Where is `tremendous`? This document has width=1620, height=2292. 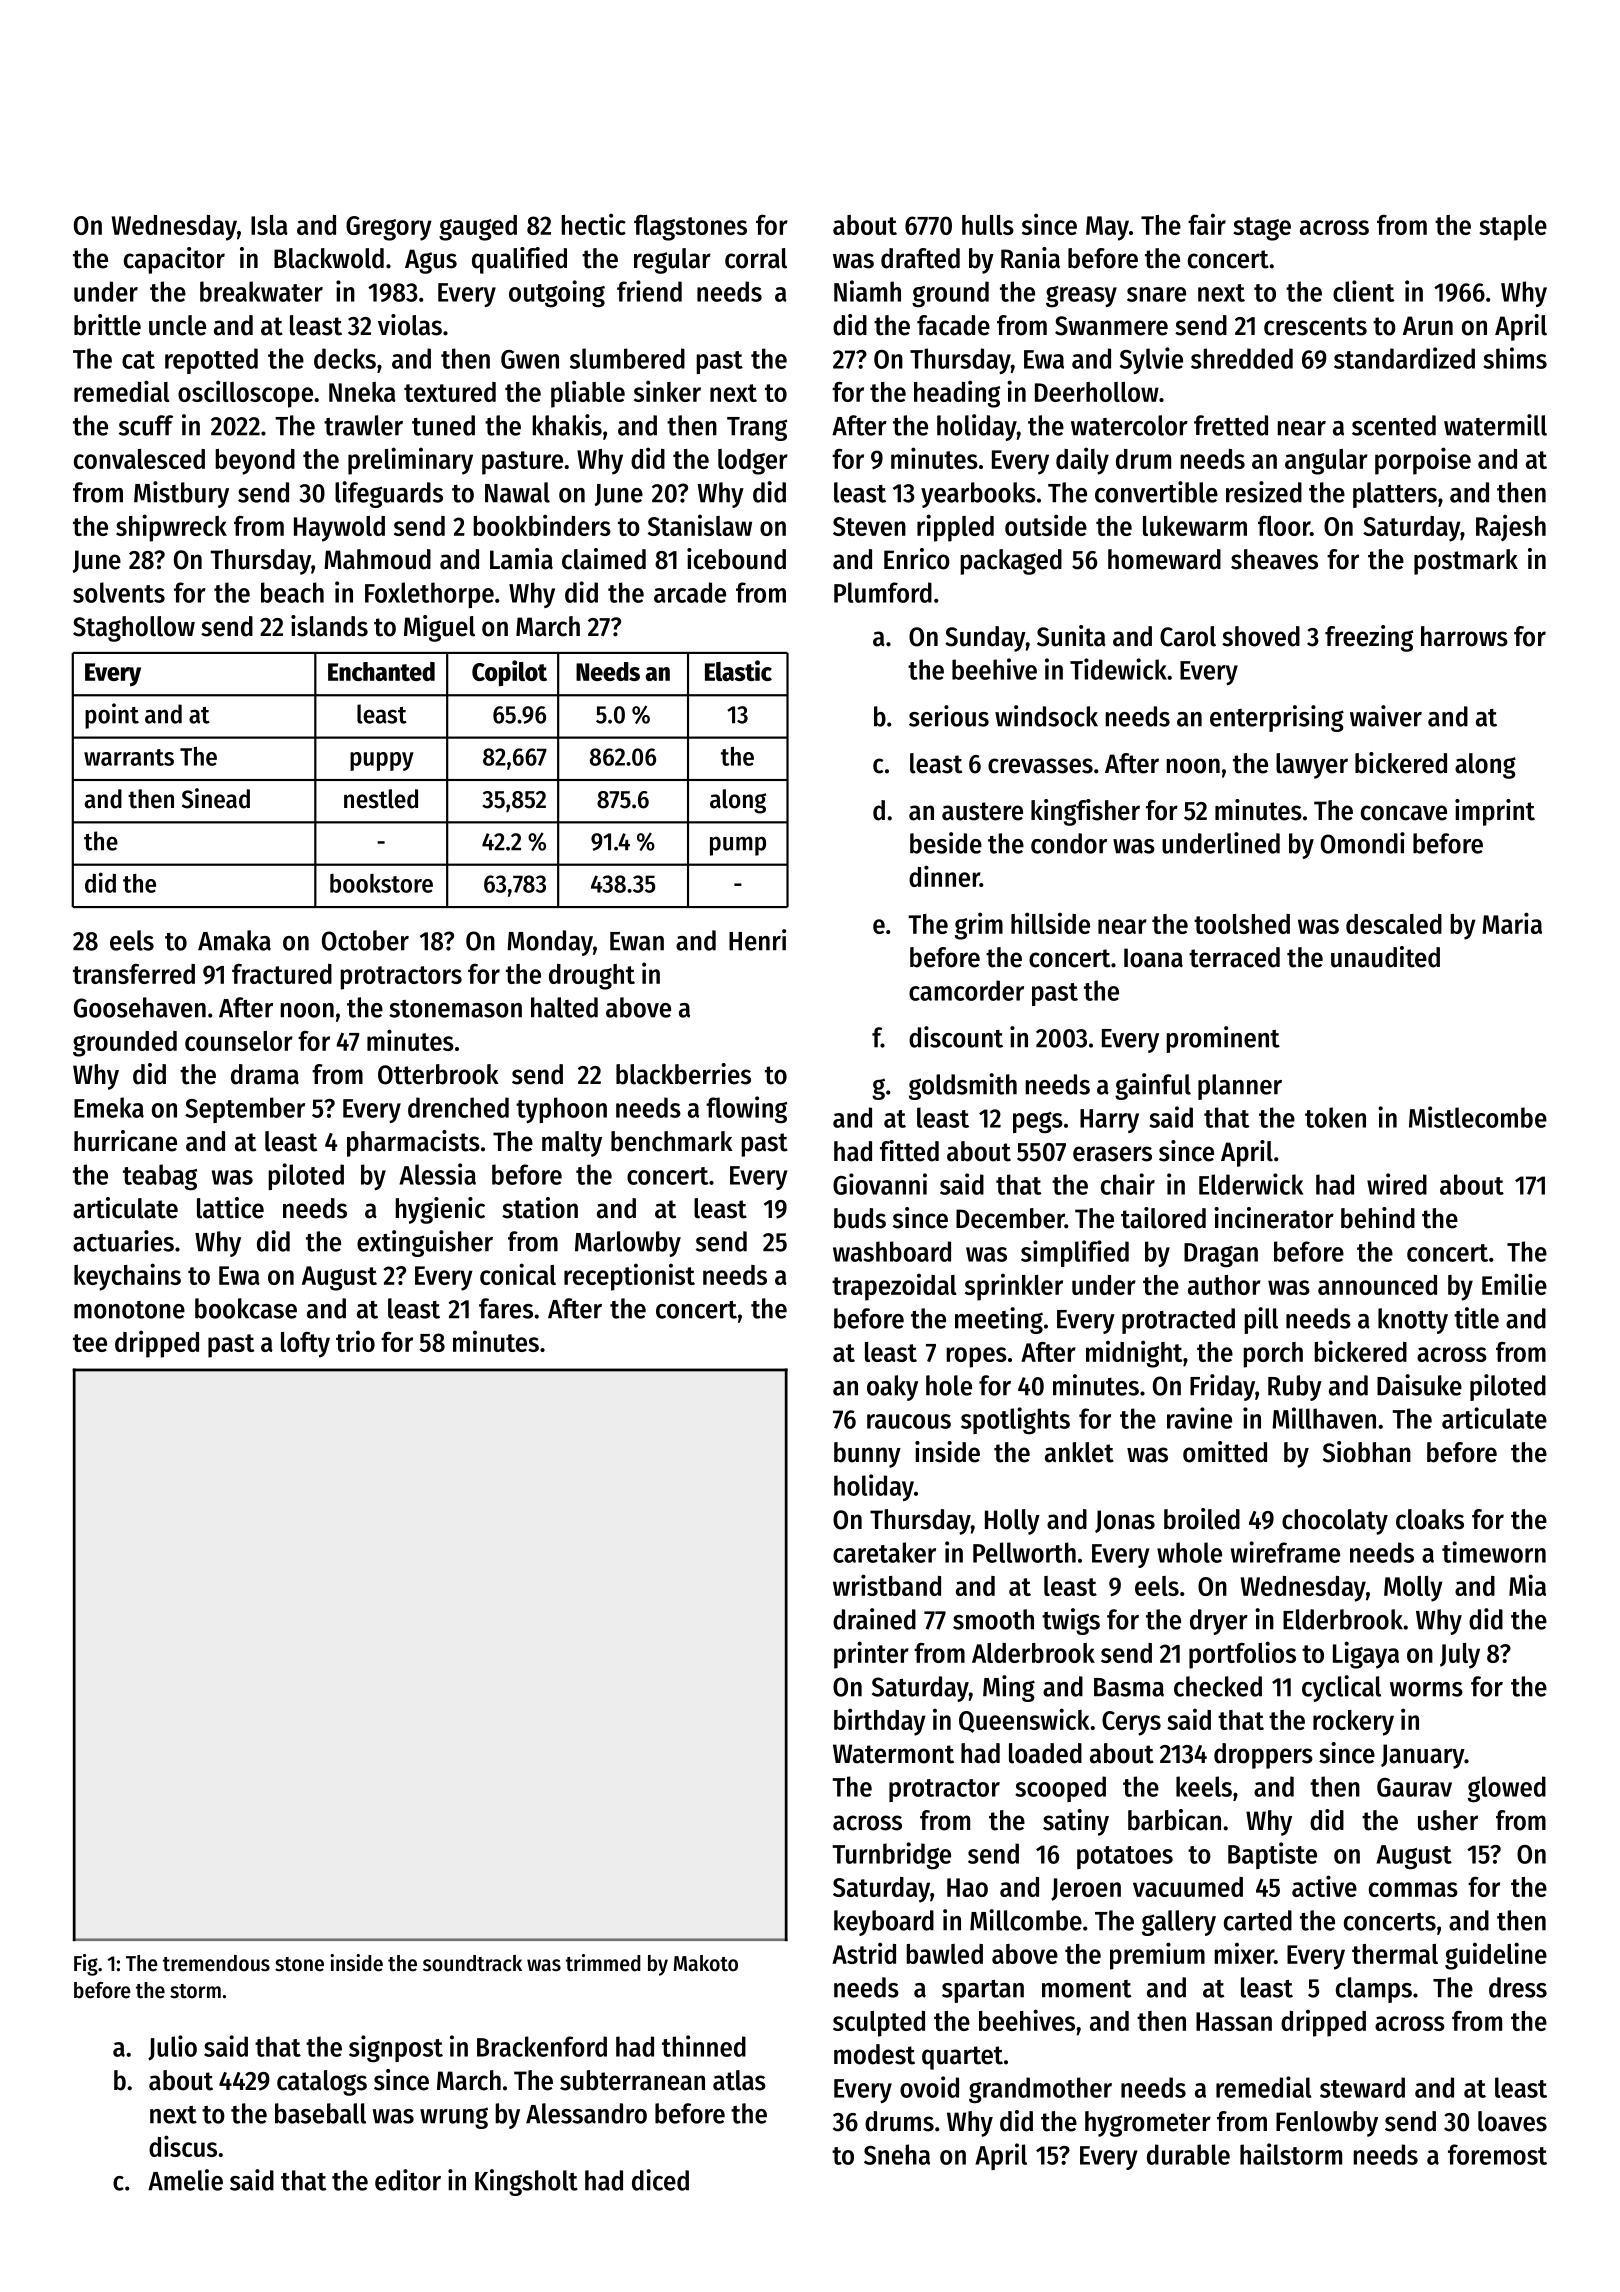 tremendous is located at coordinates (216, 1963).
